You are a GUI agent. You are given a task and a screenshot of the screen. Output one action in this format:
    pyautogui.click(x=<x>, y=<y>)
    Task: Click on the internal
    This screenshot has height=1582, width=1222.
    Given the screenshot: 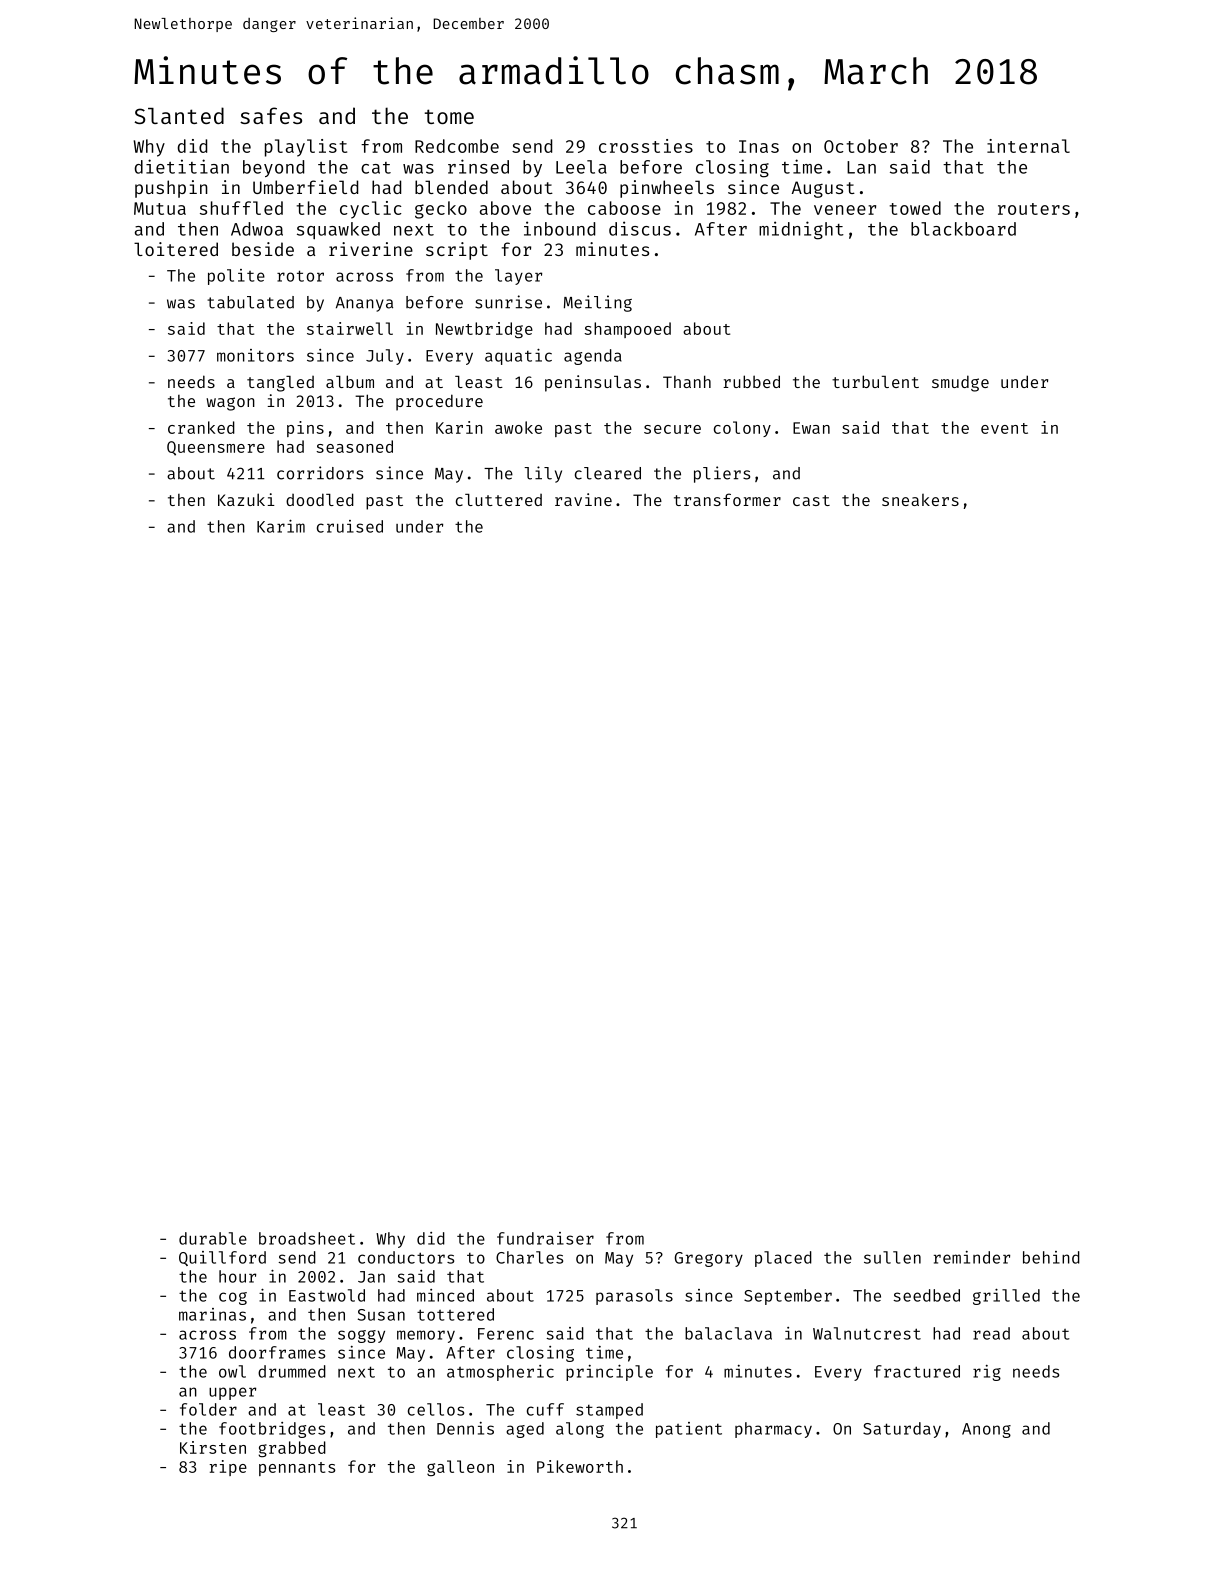 What is the action you would take?
    pyautogui.click(x=1028, y=146)
